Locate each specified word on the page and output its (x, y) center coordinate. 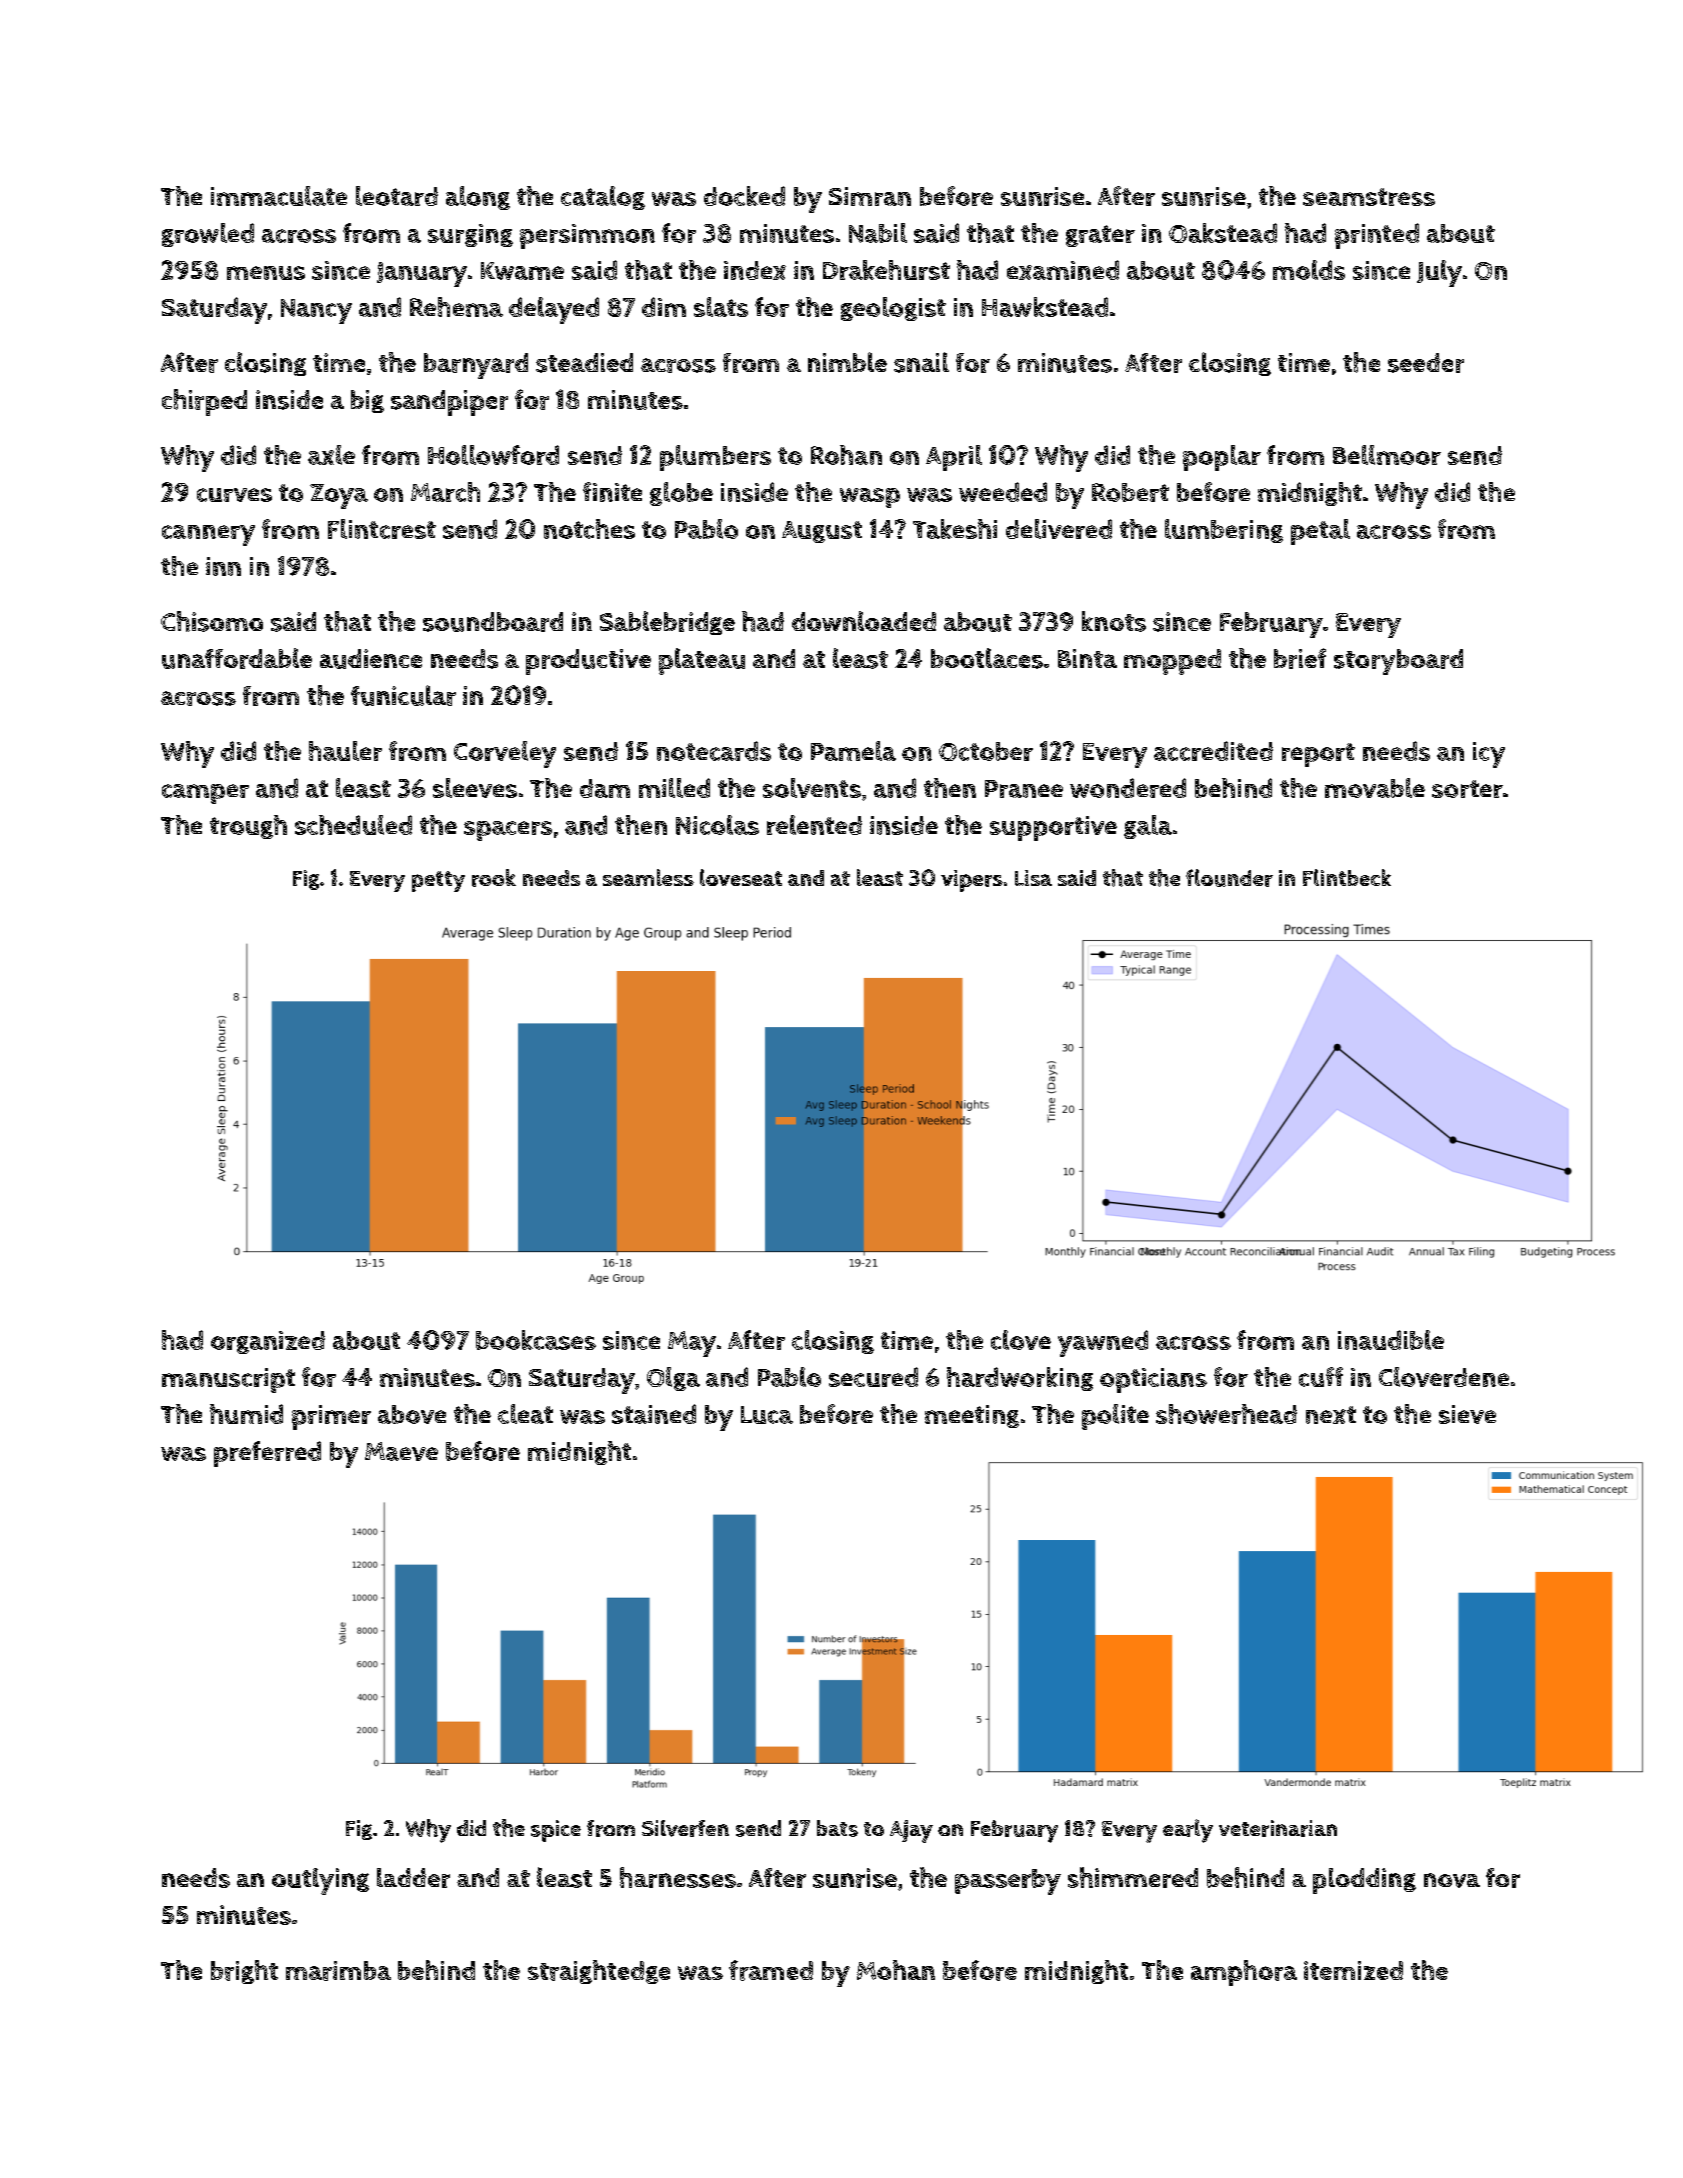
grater (1100, 236)
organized (268, 1342)
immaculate (279, 196)
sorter (1467, 789)
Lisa (1033, 878)
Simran (870, 196)
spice (556, 1831)
